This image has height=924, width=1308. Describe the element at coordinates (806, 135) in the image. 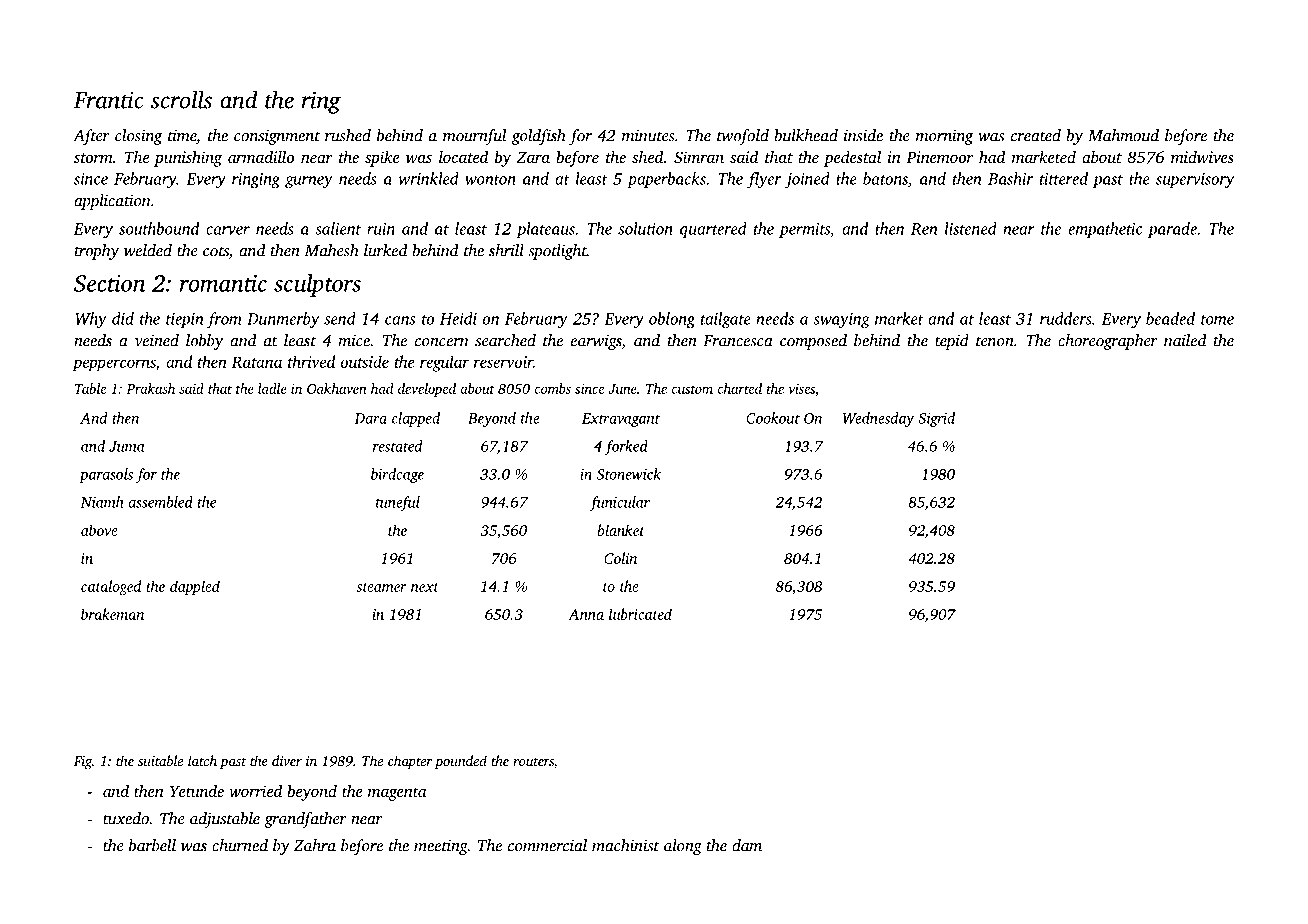

I see `bulkhead` at that location.
